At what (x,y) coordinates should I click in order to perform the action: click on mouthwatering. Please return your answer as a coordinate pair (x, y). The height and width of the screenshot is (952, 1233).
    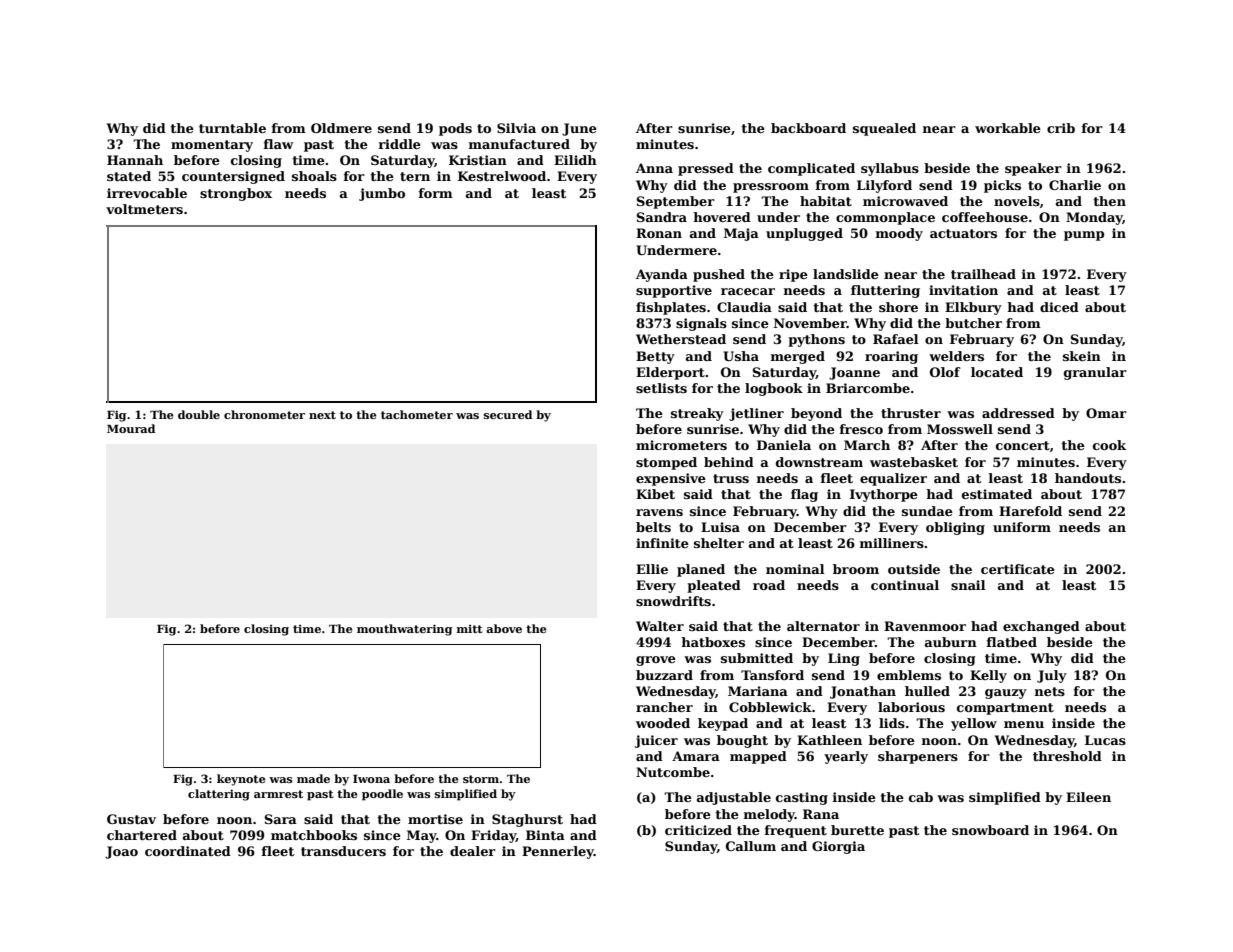
    Looking at the image, I should click on (404, 630).
